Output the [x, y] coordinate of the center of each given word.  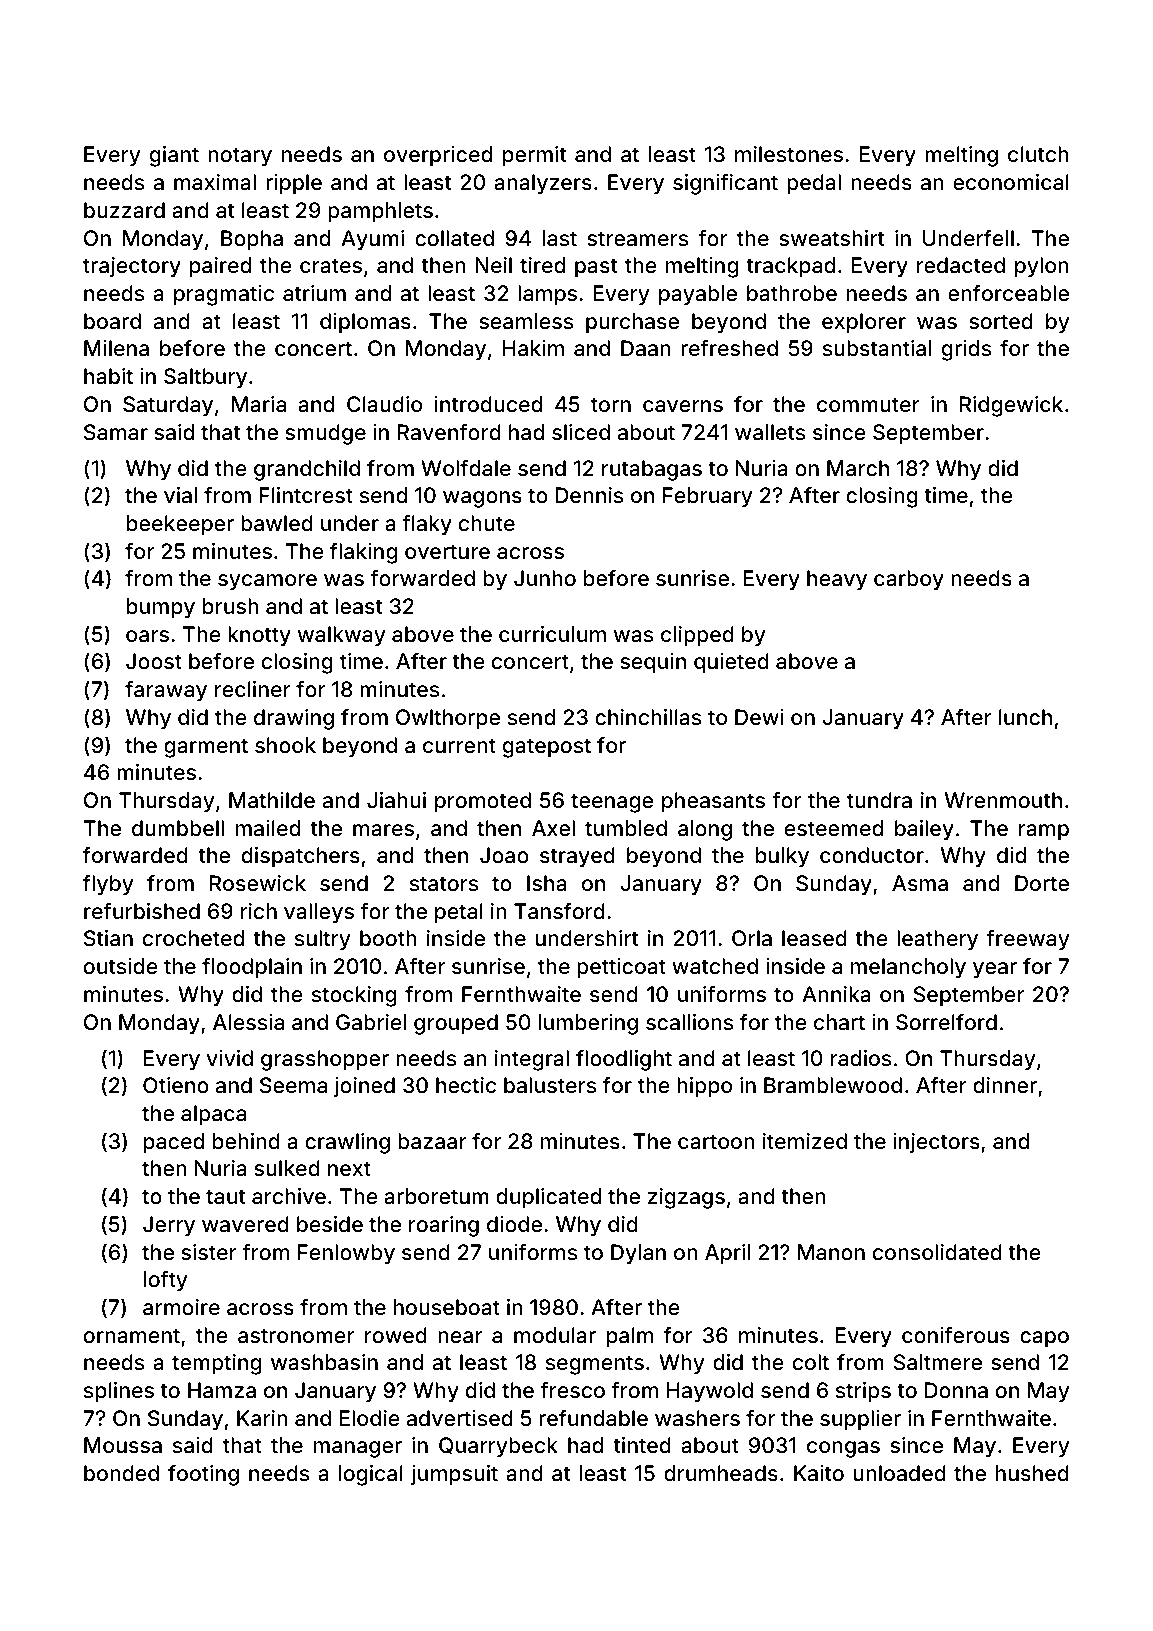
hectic [466, 1085]
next [349, 1168]
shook [285, 745]
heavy [837, 580]
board [112, 321]
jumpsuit [454, 1475]
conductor [872, 855]
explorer [864, 323]
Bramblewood [833, 1085]
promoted [483, 802]
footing [203, 1475]
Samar [116, 432]
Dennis [589, 495]
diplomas [365, 323]
